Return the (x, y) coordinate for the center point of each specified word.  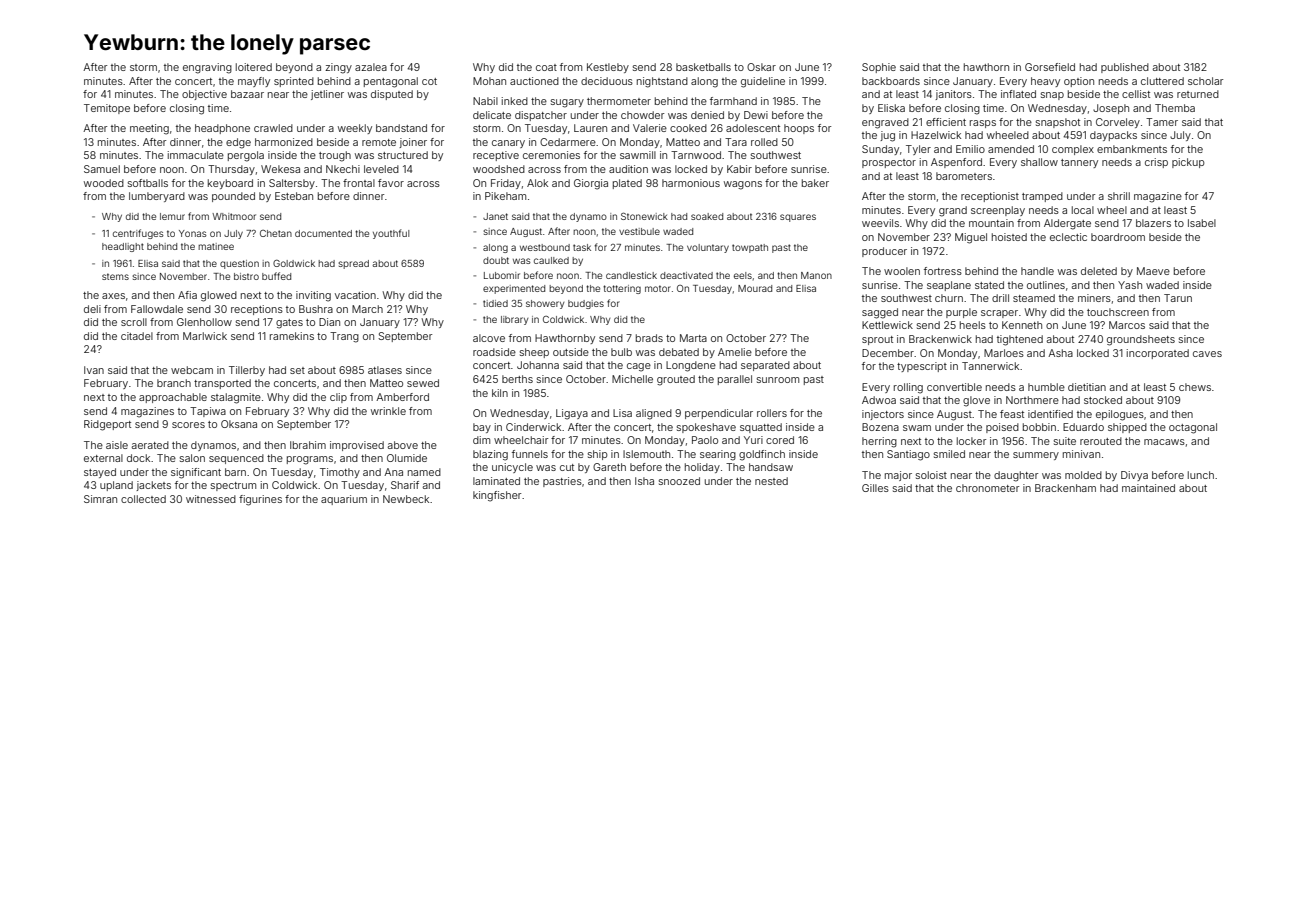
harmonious (691, 183)
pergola (246, 156)
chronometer (987, 488)
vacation (355, 295)
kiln (500, 393)
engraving (207, 68)
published (1125, 68)
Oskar (761, 67)
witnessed (211, 499)
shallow (1039, 162)
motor (658, 288)
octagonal (1193, 428)
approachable (173, 398)
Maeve (1153, 271)
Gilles (875, 488)
